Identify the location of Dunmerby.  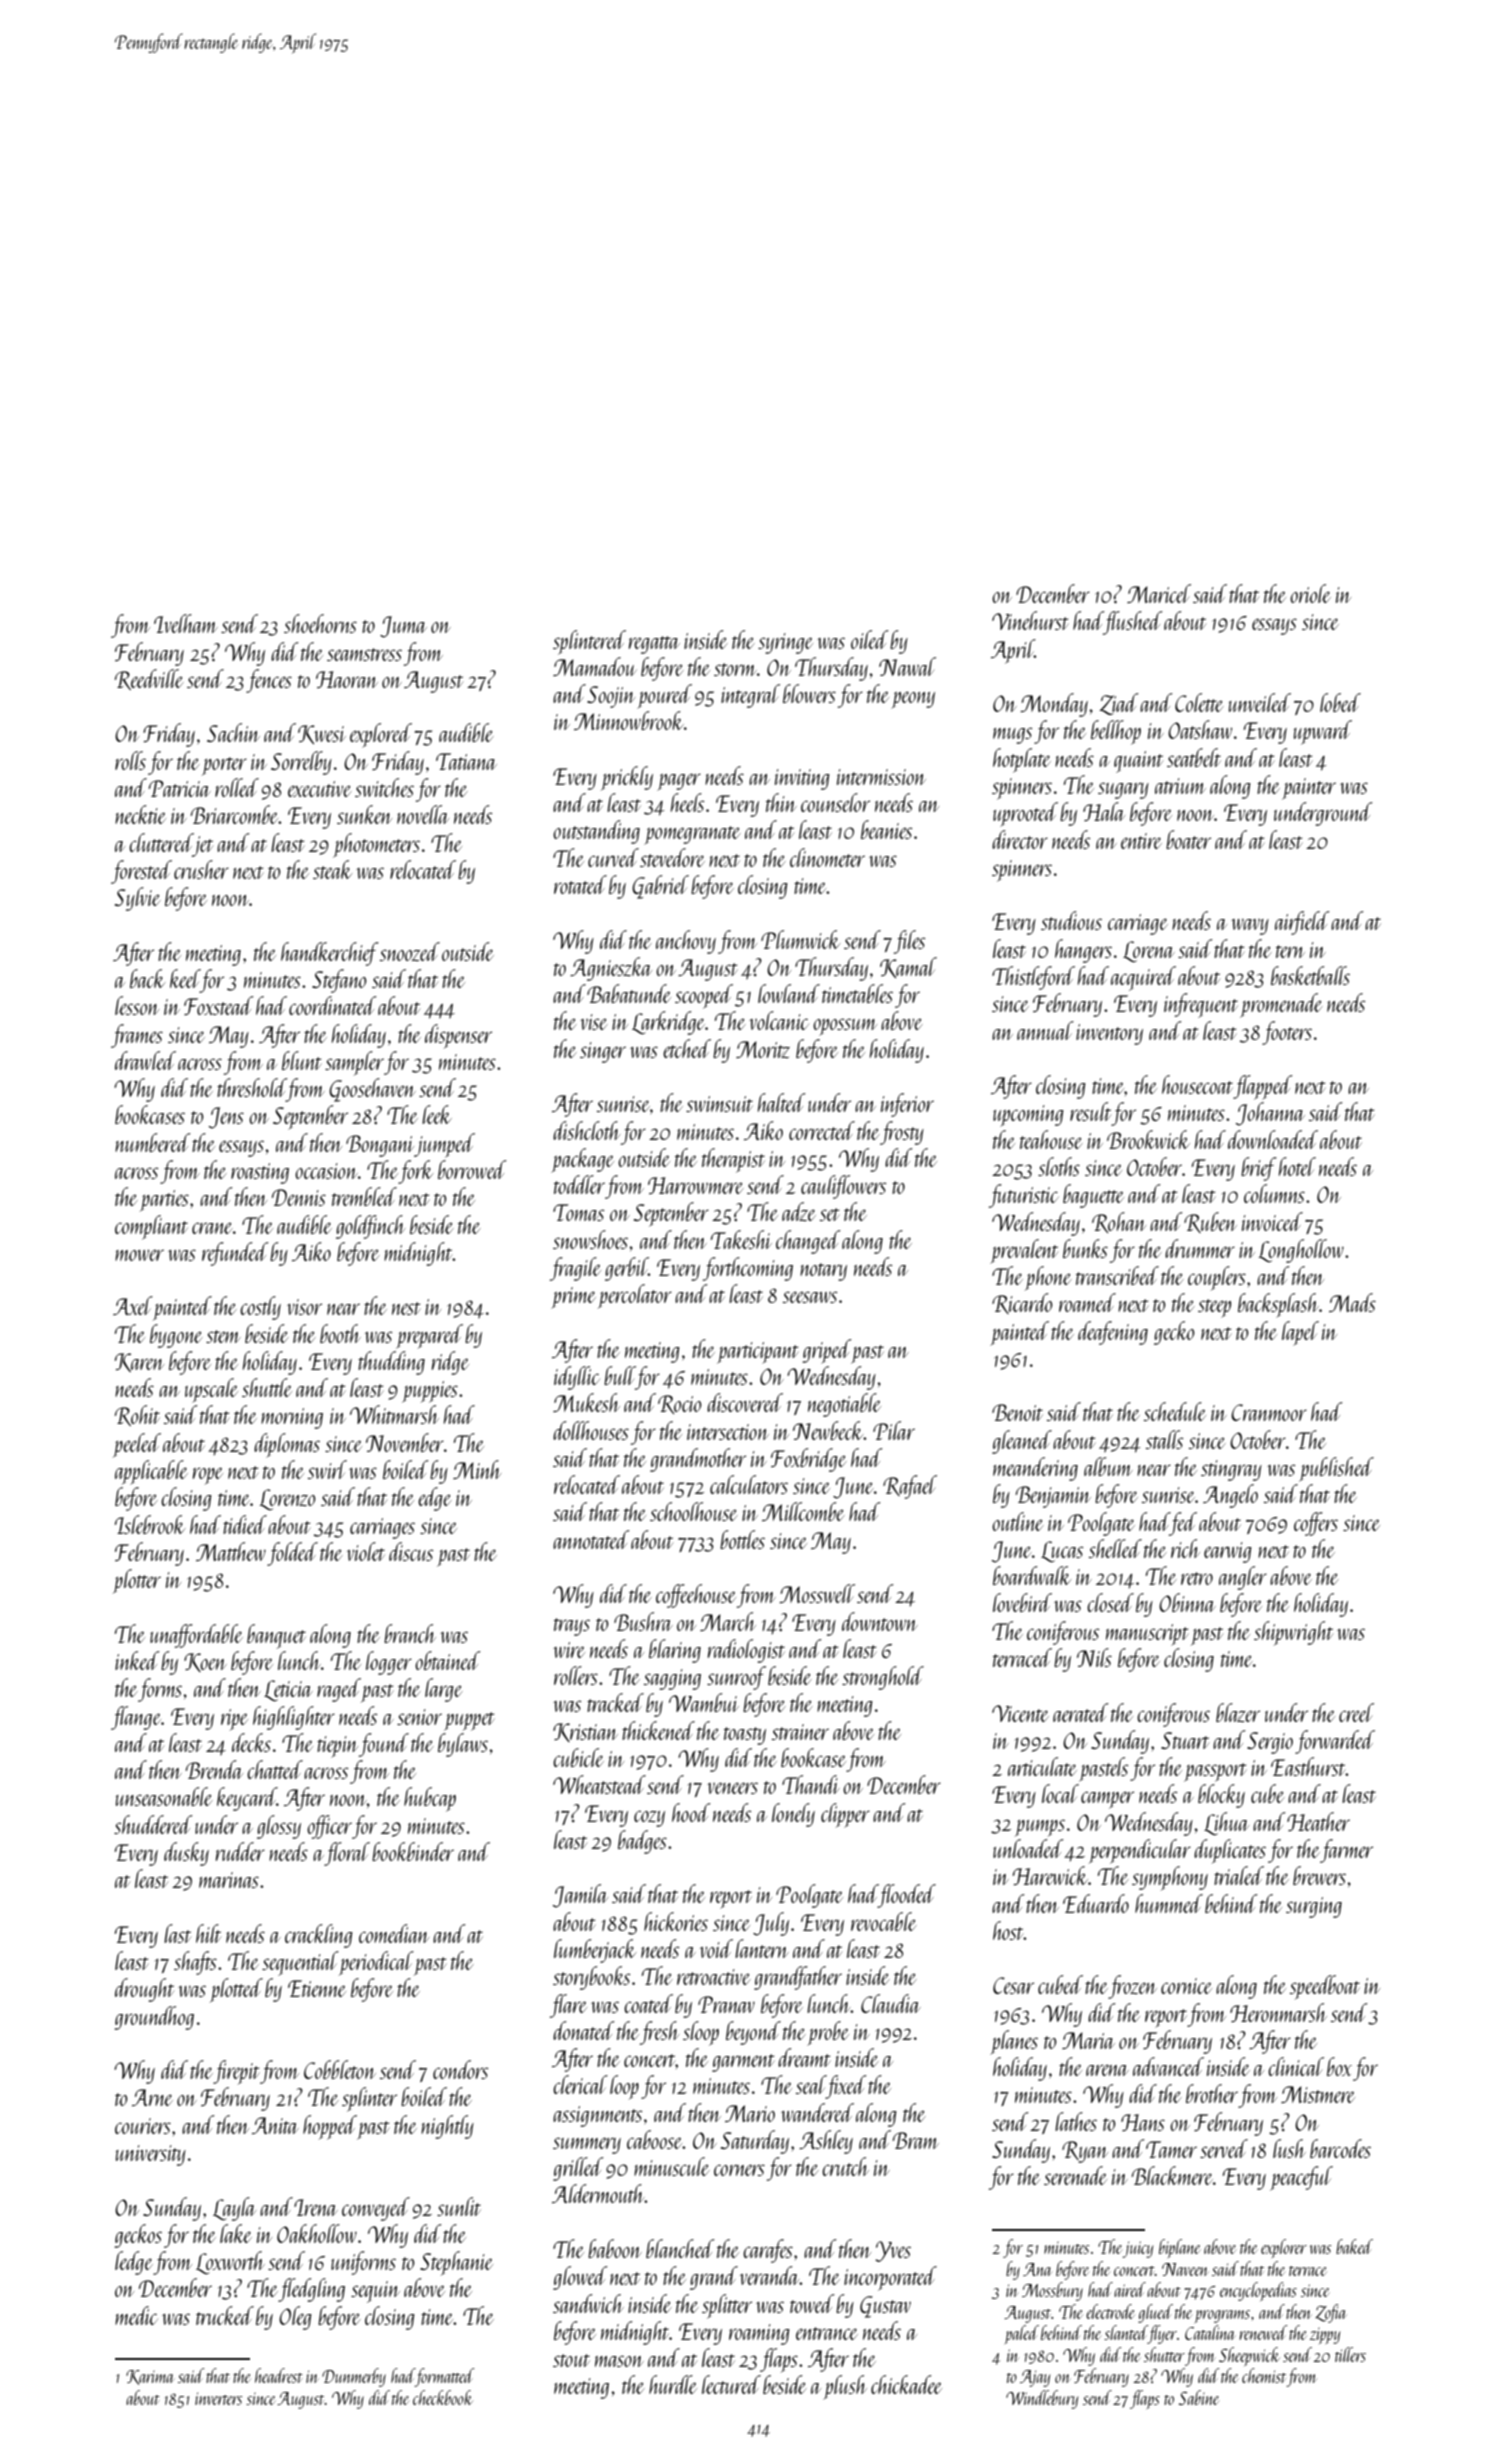
(354, 2377).
